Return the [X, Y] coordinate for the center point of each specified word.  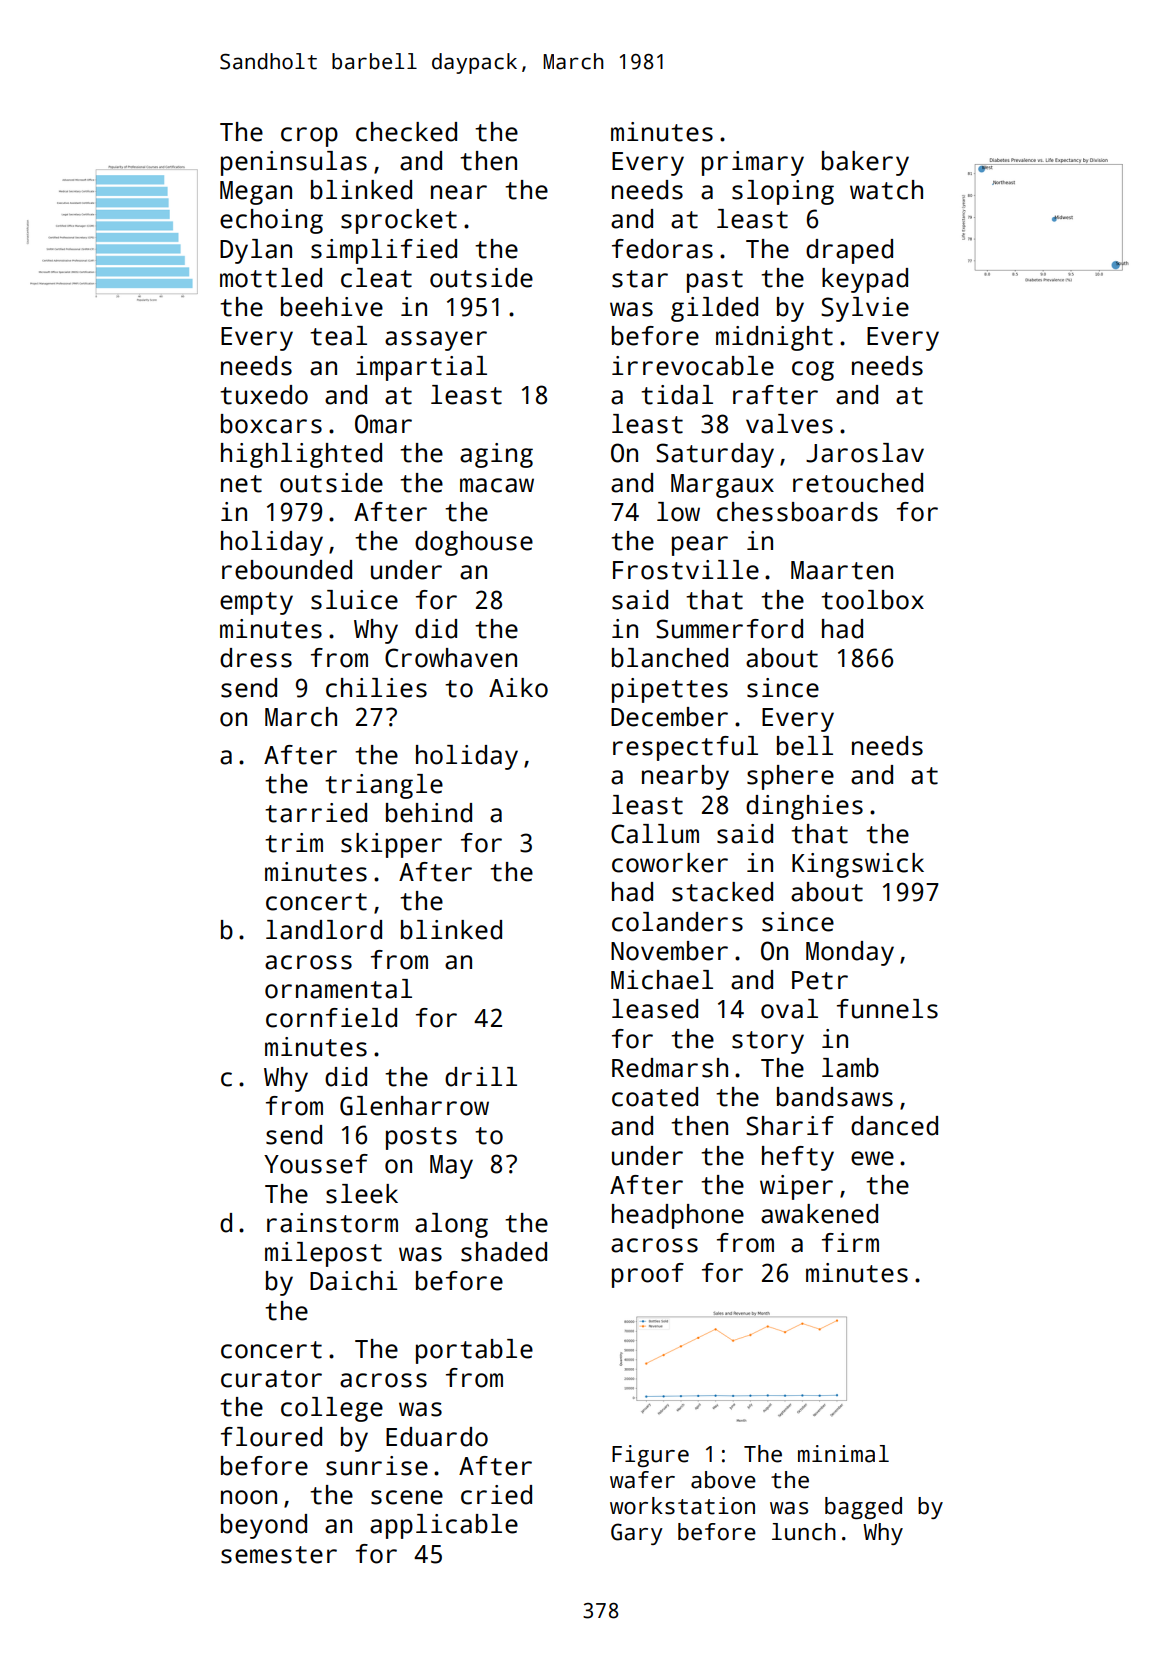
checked [406, 132]
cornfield [331, 1018]
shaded [504, 1252]
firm [850, 1242]
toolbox [872, 600]
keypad [865, 280]
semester [279, 1555]
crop [309, 137]
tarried [316, 813]
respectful [685, 748]
